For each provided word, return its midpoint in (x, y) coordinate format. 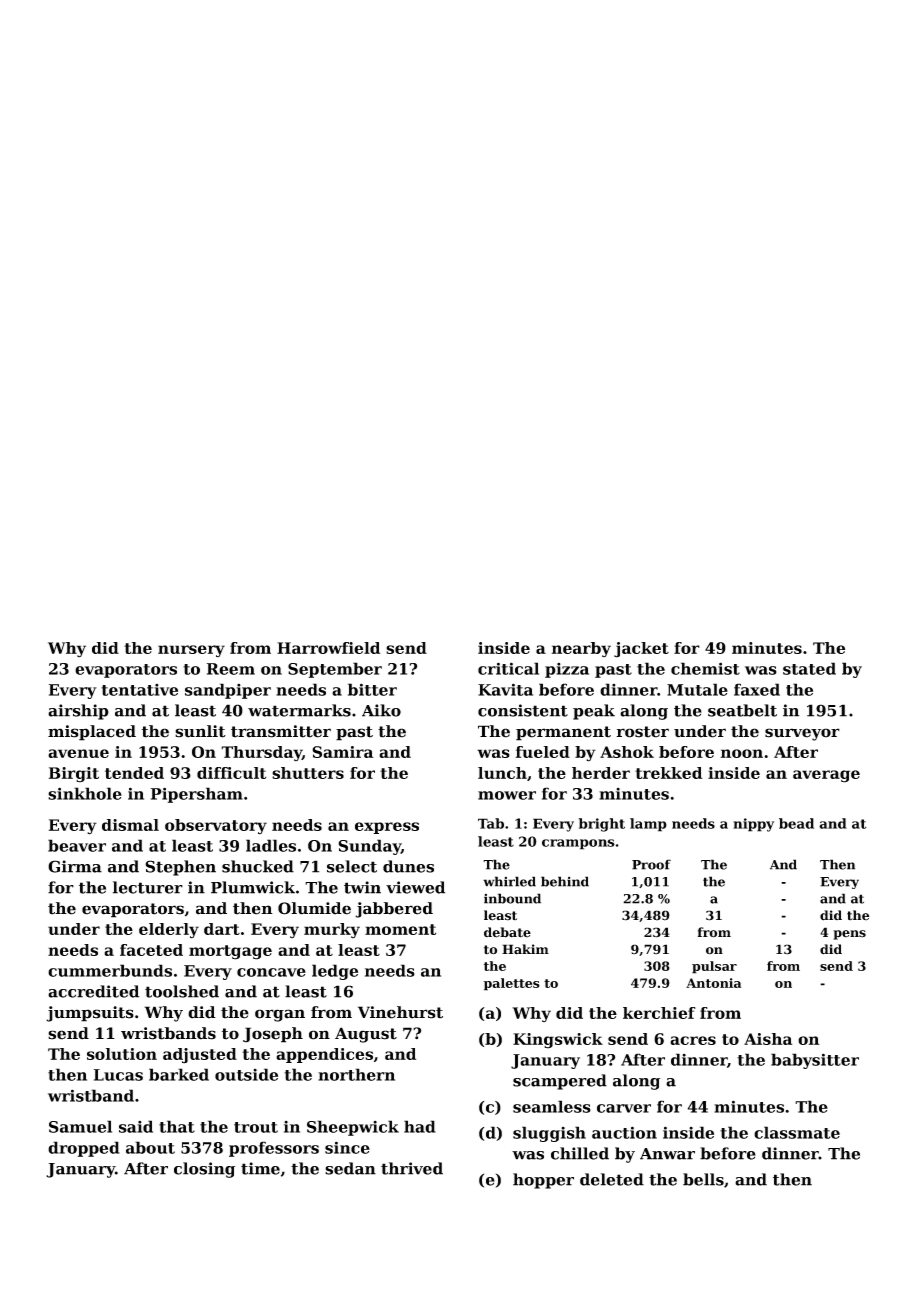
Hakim (525, 949)
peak (594, 712)
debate (507, 932)
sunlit (200, 731)
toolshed (182, 991)
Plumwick (253, 887)
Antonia (713, 983)
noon (742, 753)
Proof (651, 864)
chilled (580, 1153)
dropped (84, 1149)
